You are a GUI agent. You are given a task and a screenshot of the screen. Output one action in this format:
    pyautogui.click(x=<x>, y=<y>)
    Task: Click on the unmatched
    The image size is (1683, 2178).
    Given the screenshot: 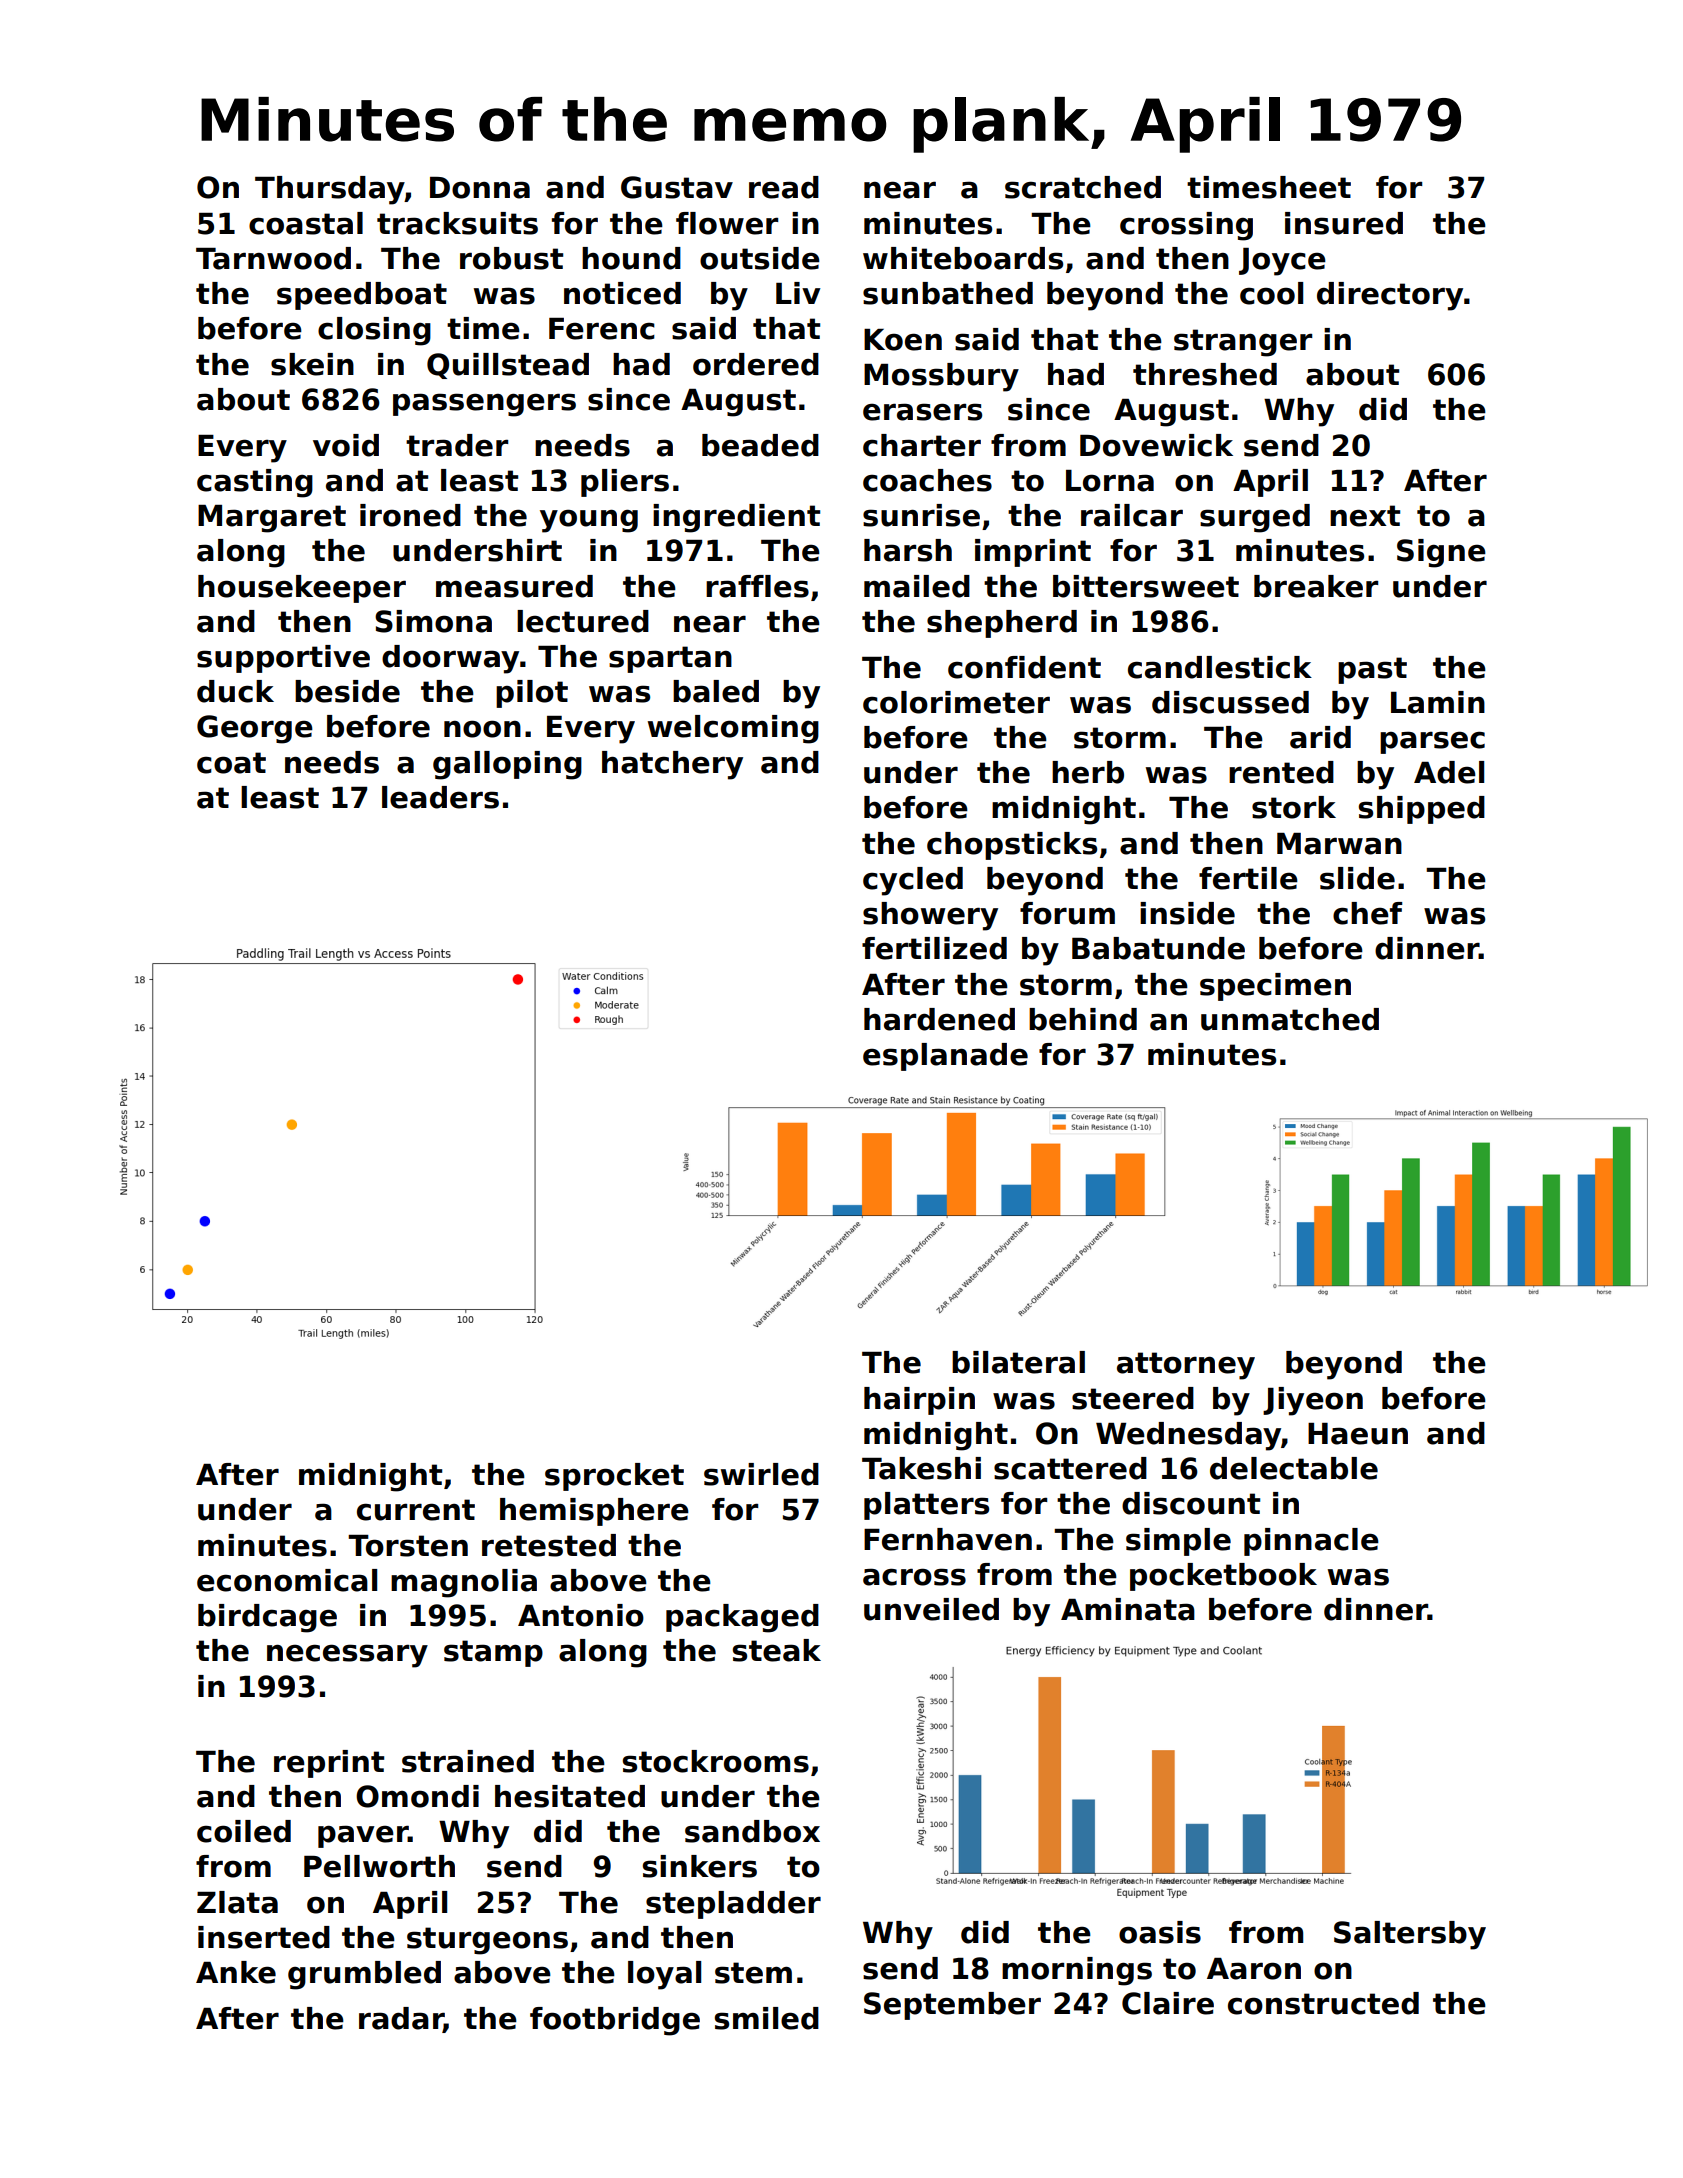 What is the action you would take?
    pyautogui.click(x=1290, y=1019)
